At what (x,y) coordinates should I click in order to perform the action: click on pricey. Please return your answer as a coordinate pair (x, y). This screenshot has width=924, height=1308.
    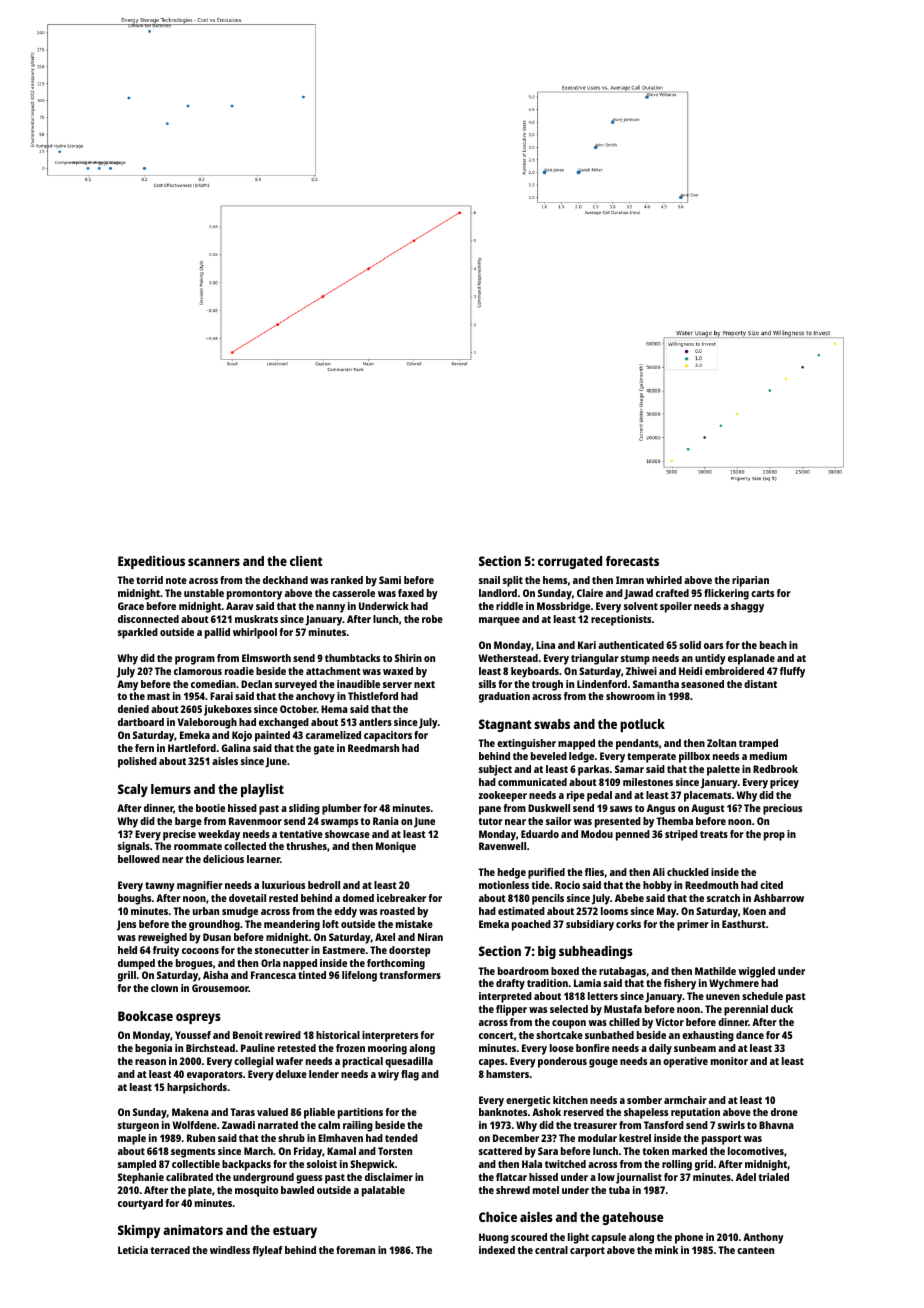
    Looking at the image, I should click on (784, 783).
